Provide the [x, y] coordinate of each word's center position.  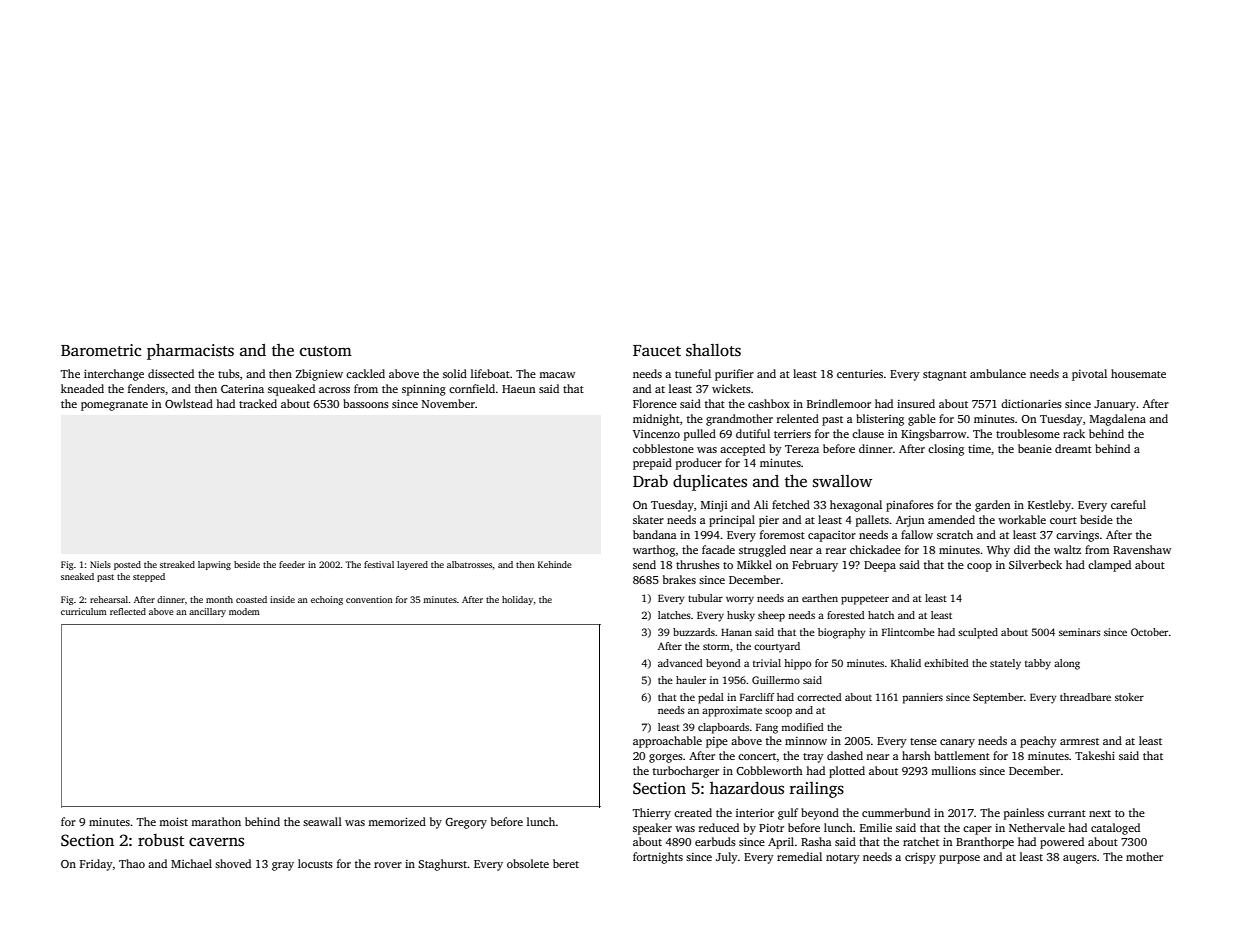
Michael [191, 863]
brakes [679, 579]
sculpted [978, 633]
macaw [557, 375]
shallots [713, 350]
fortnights [658, 858]
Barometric [101, 350]
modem [244, 611]
